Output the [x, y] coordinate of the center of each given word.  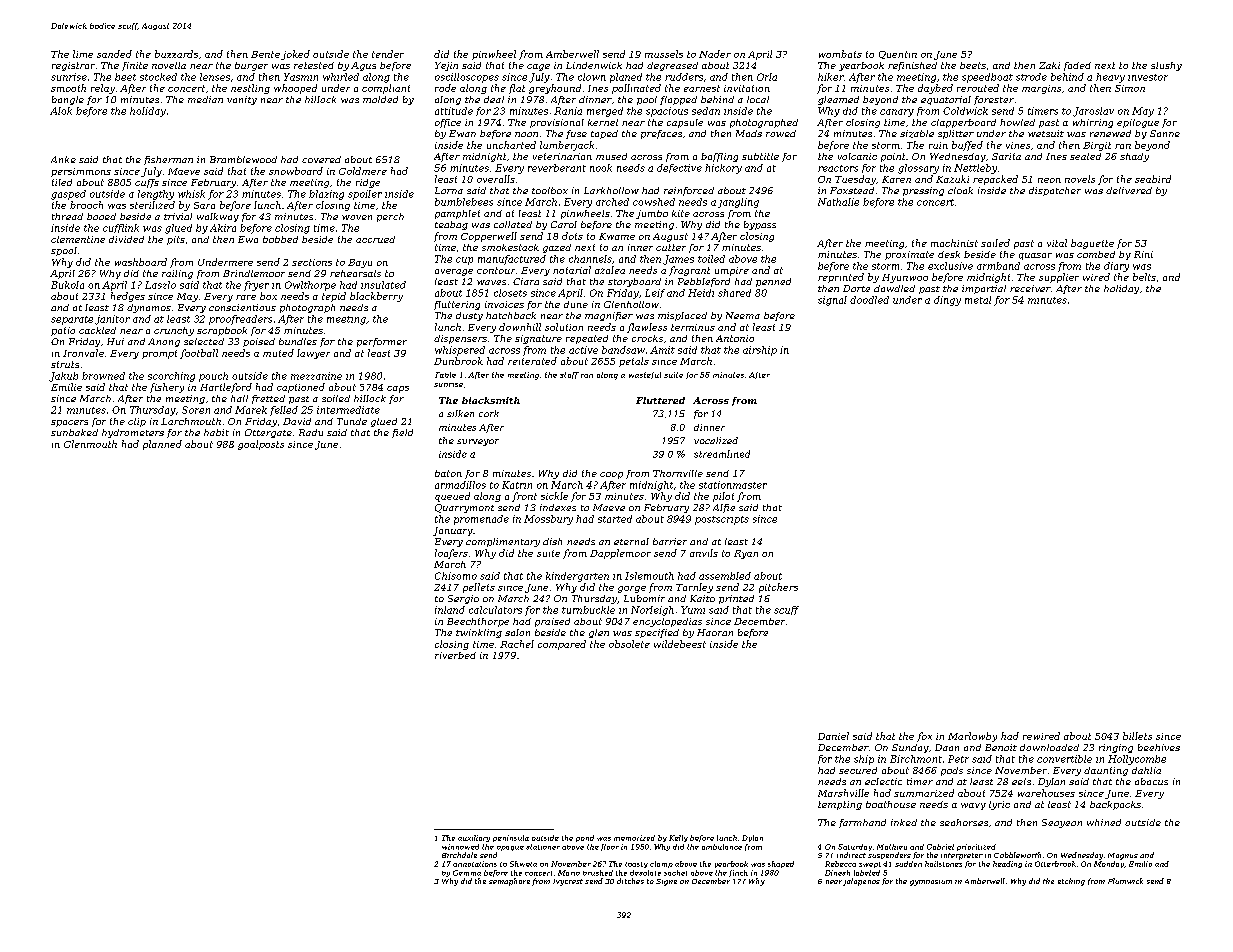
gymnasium [931, 883]
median [205, 99]
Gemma [467, 873]
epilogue [1138, 123]
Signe [666, 882]
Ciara [526, 281]
